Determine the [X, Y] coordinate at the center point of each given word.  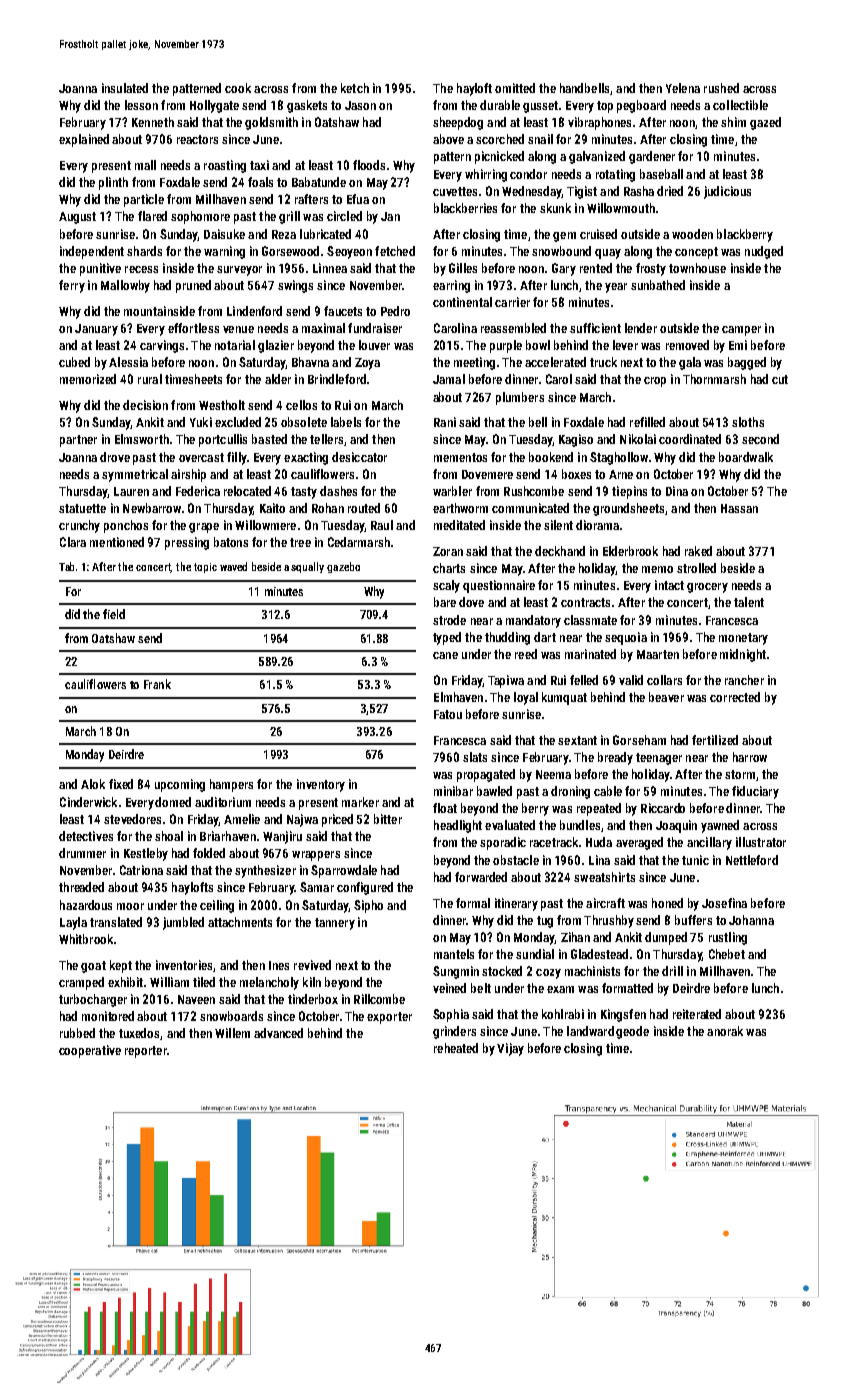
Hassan [739, 508]
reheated [456, 1048]
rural [150, 379]
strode [449, 620]
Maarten [658, 654]
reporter [146, 1052]
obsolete [304, 422]
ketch [355, 88]
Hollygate [214, 106]
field [114, 614]
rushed [721, 88]
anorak [725, 1031]
